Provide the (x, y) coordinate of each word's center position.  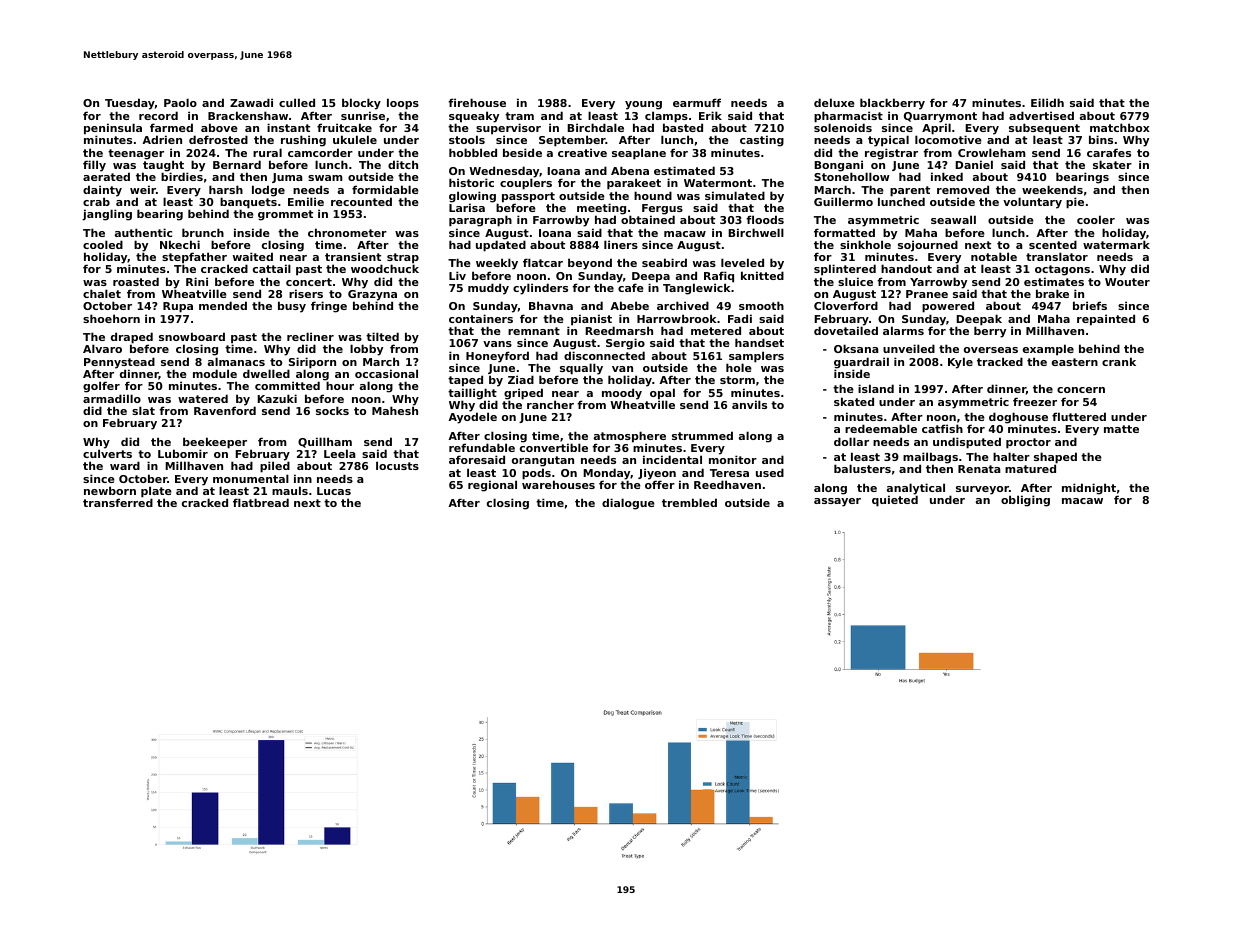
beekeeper (215, 443)
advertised (1041, 115)
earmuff (697, 102)
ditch (403, 164)
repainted (1106, 320)
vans (497, 344)
